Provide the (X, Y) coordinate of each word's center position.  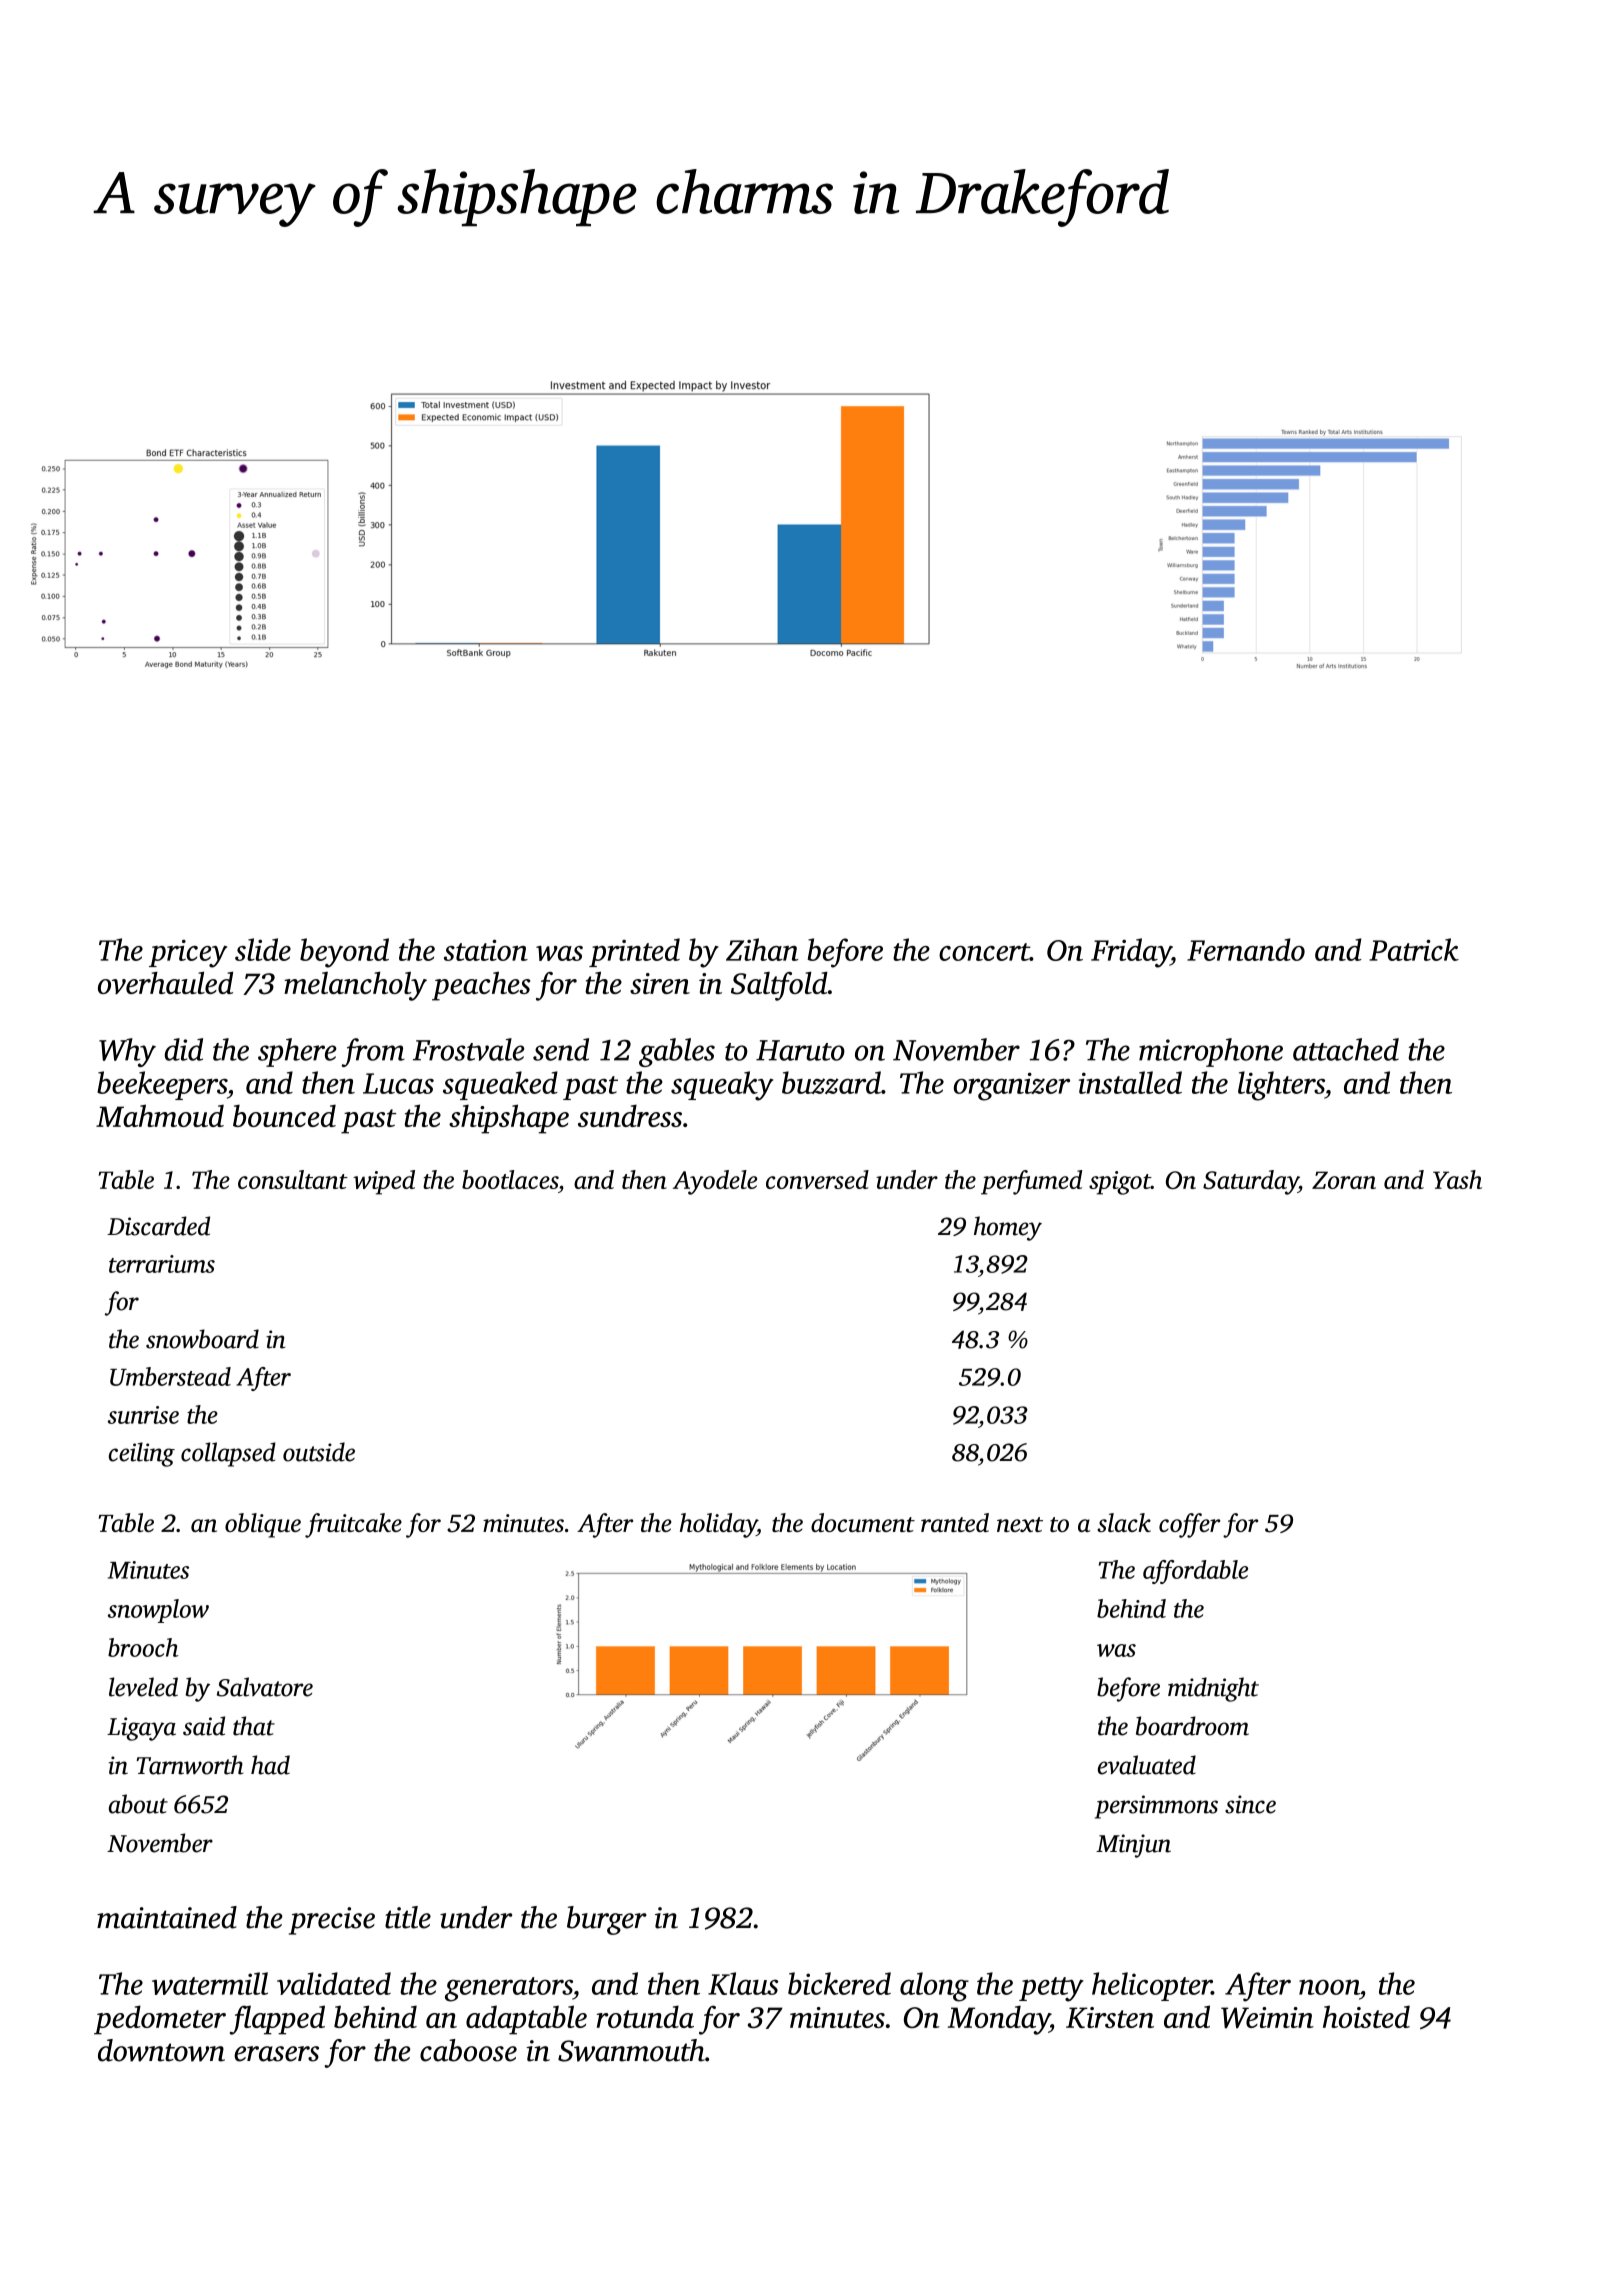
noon (1329, 1987)
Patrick (1414, 949)
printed (634, 952)
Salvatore (265, 1687)
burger (607, 1920)
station (486, 950)
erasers (276, 2054)
